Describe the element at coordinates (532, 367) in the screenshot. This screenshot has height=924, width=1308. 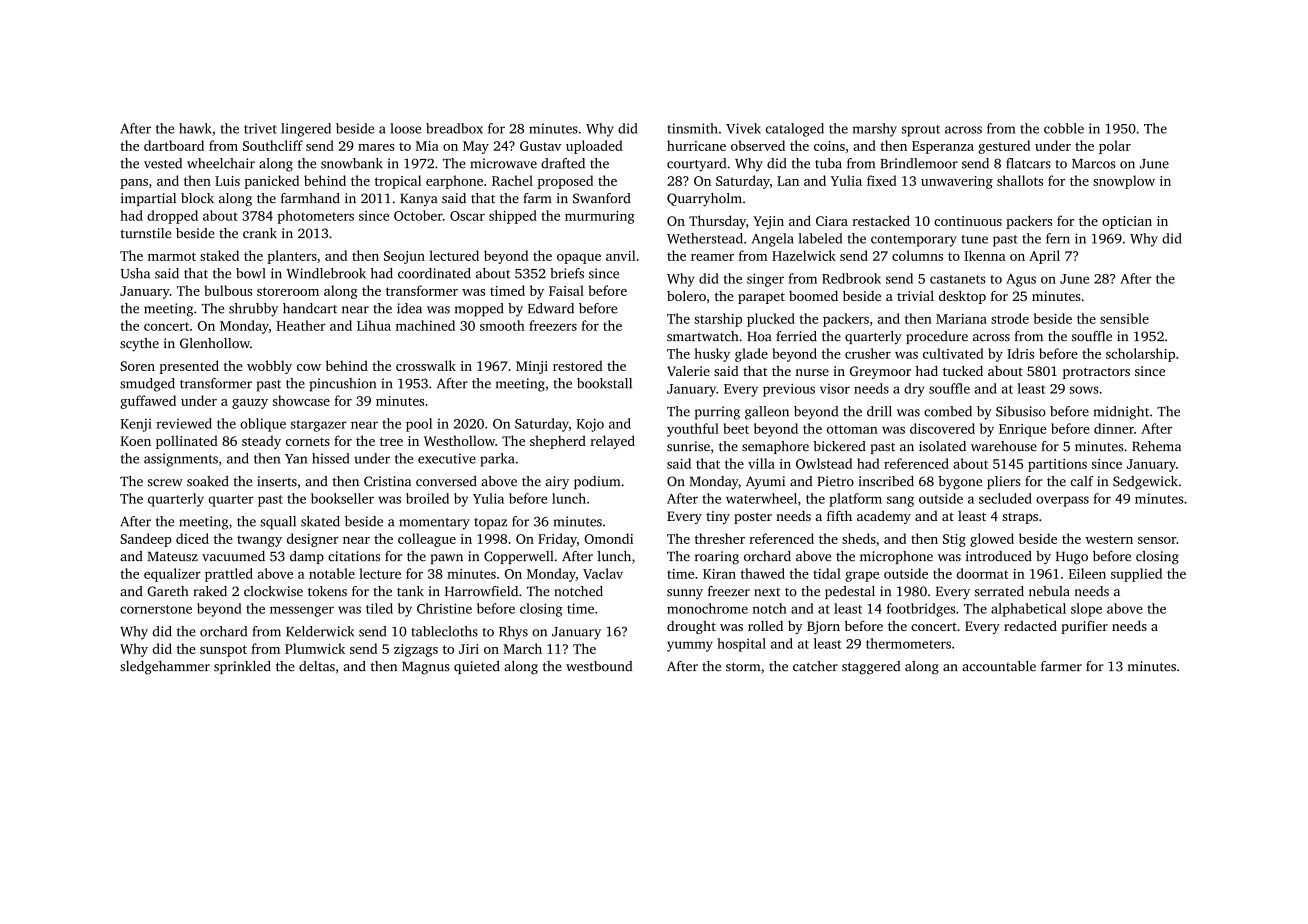
I see `Minji` at that location.
